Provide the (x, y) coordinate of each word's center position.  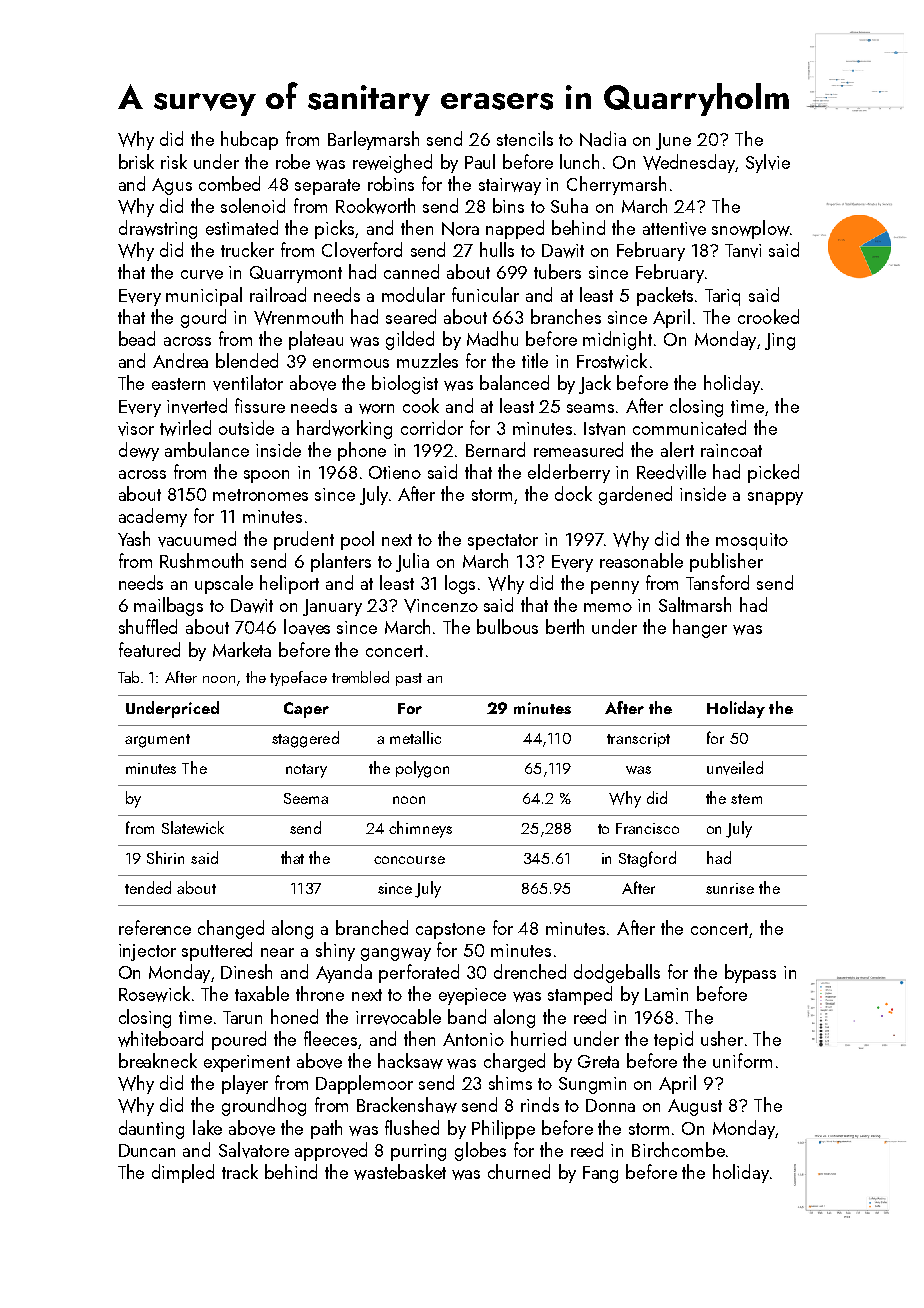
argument (157, 741)
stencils (525, 138)
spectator (503, 542)
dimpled (183, 1173)
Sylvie (768, 163)
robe (293, 161)
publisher (726, 562)
